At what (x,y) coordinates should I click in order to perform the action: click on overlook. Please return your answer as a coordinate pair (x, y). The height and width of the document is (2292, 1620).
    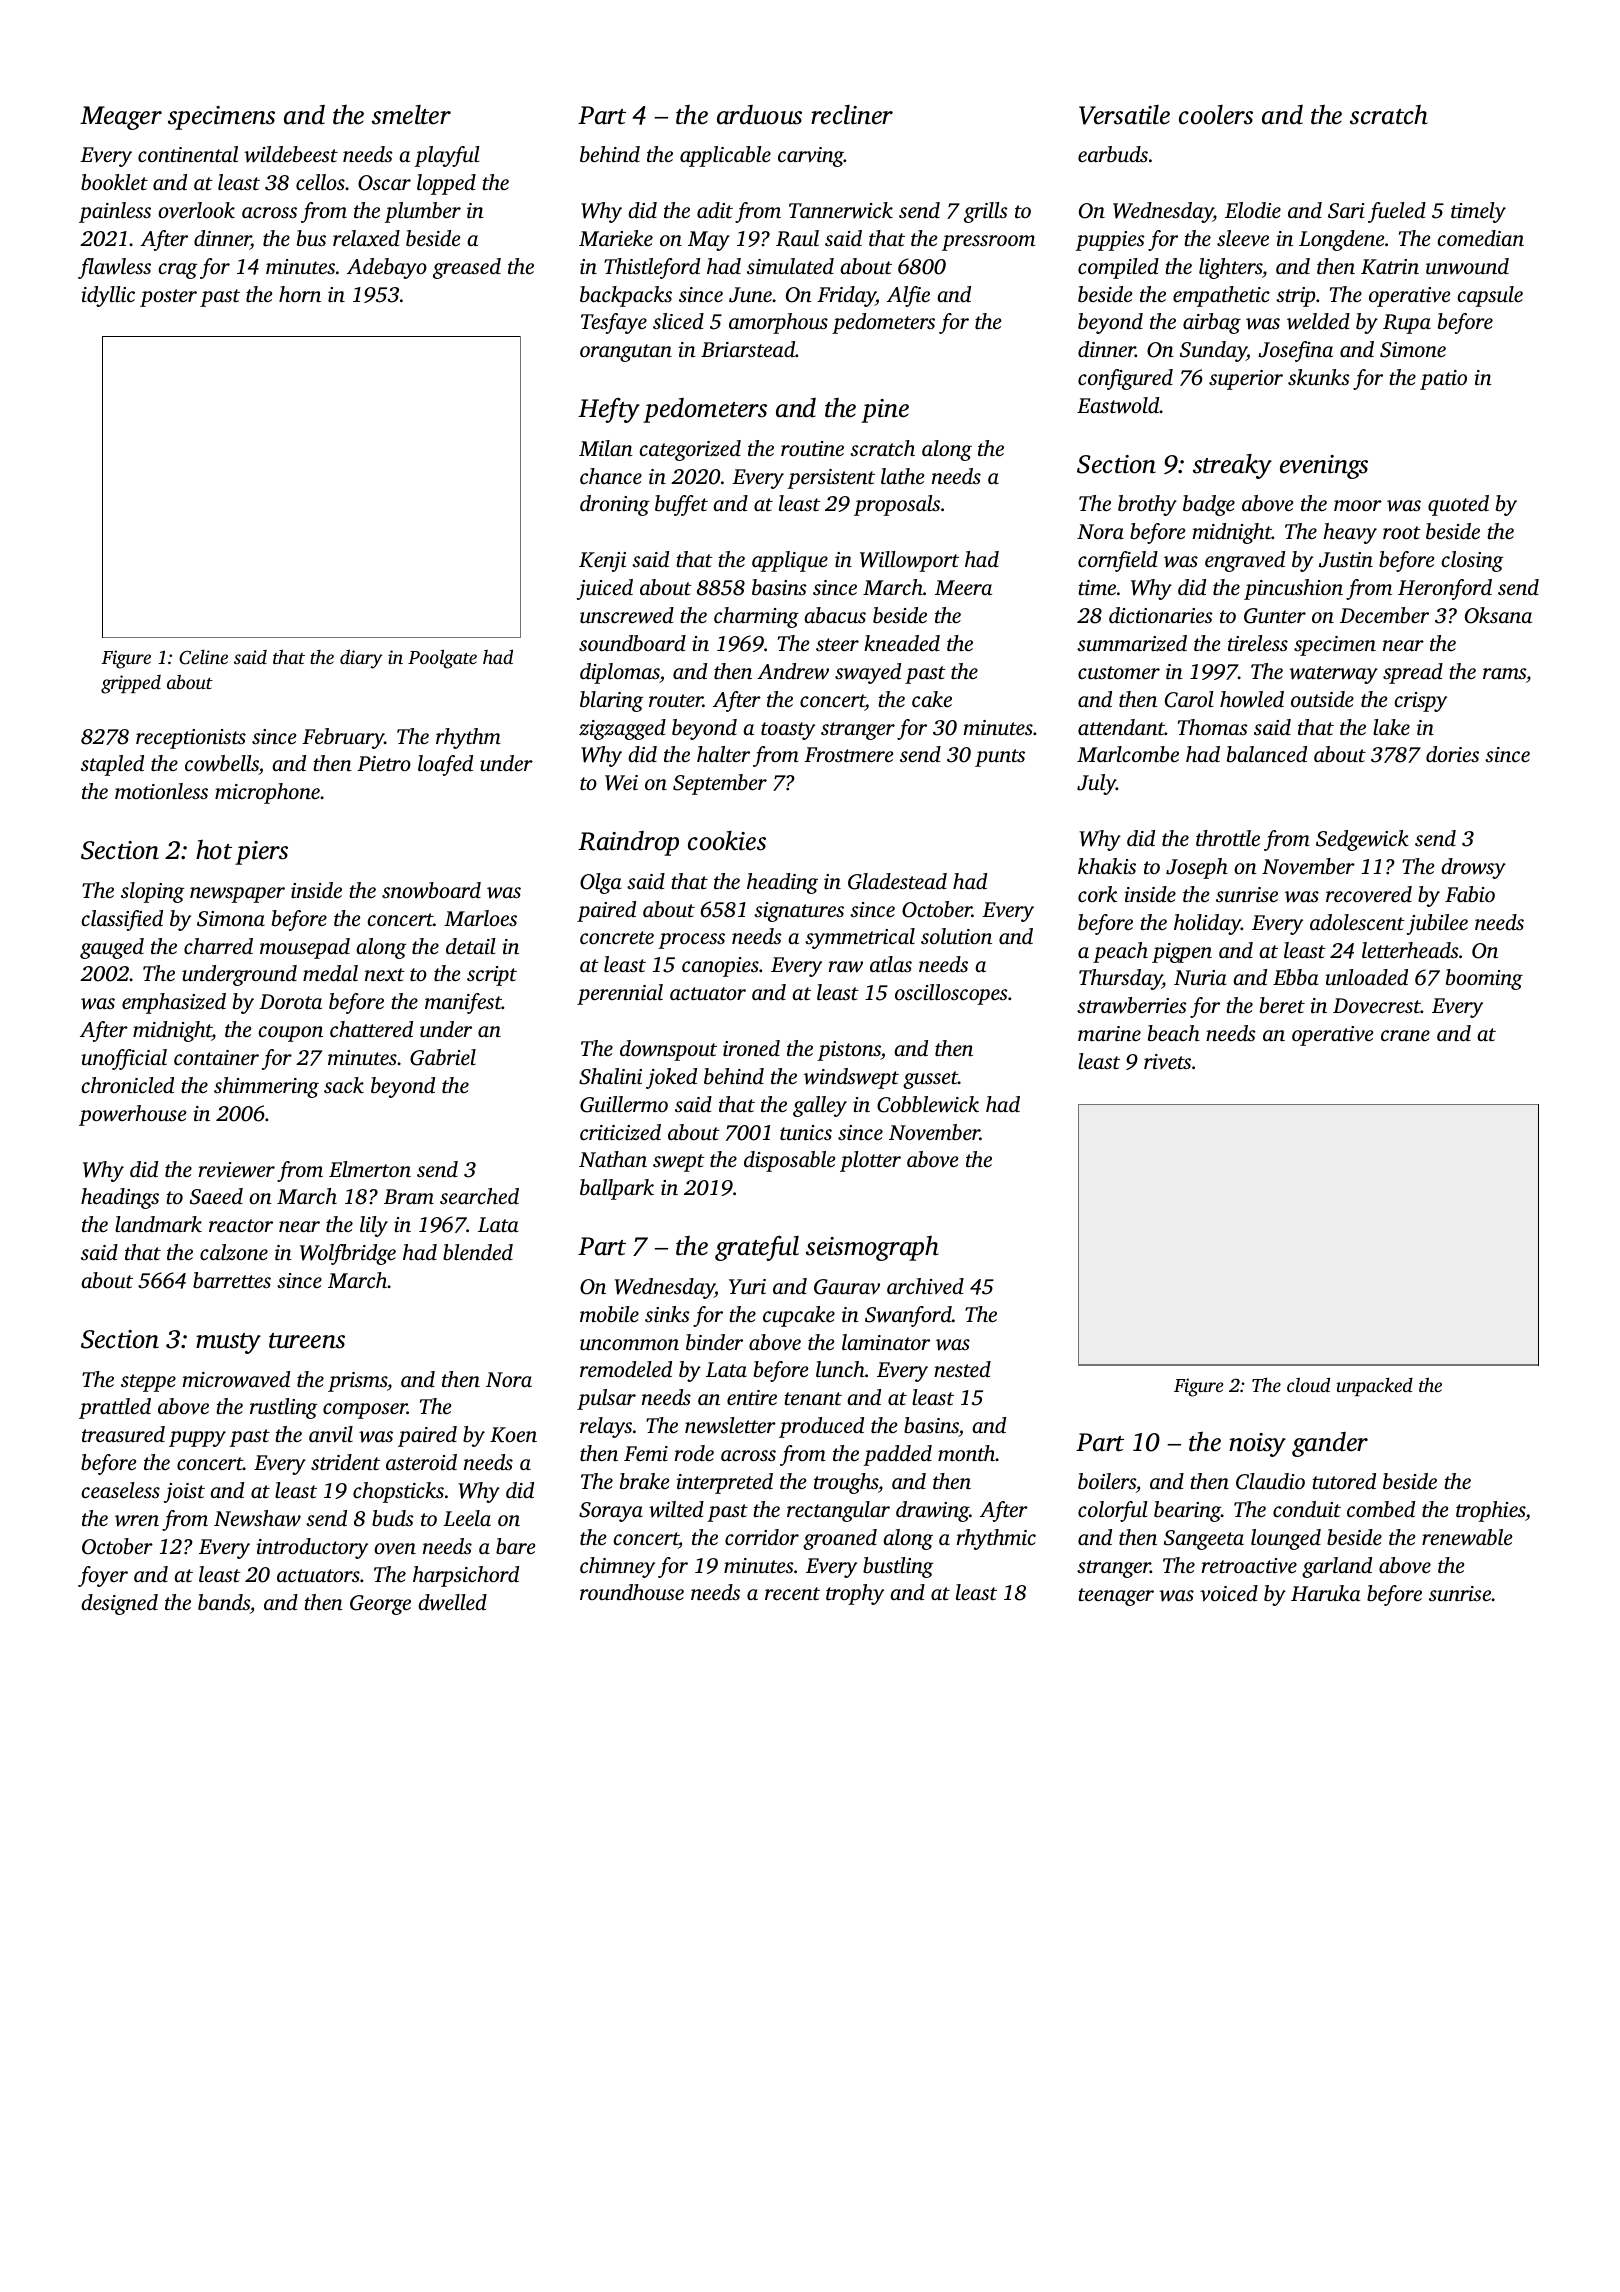
    Looking at the image, I should click on (196, 210).
